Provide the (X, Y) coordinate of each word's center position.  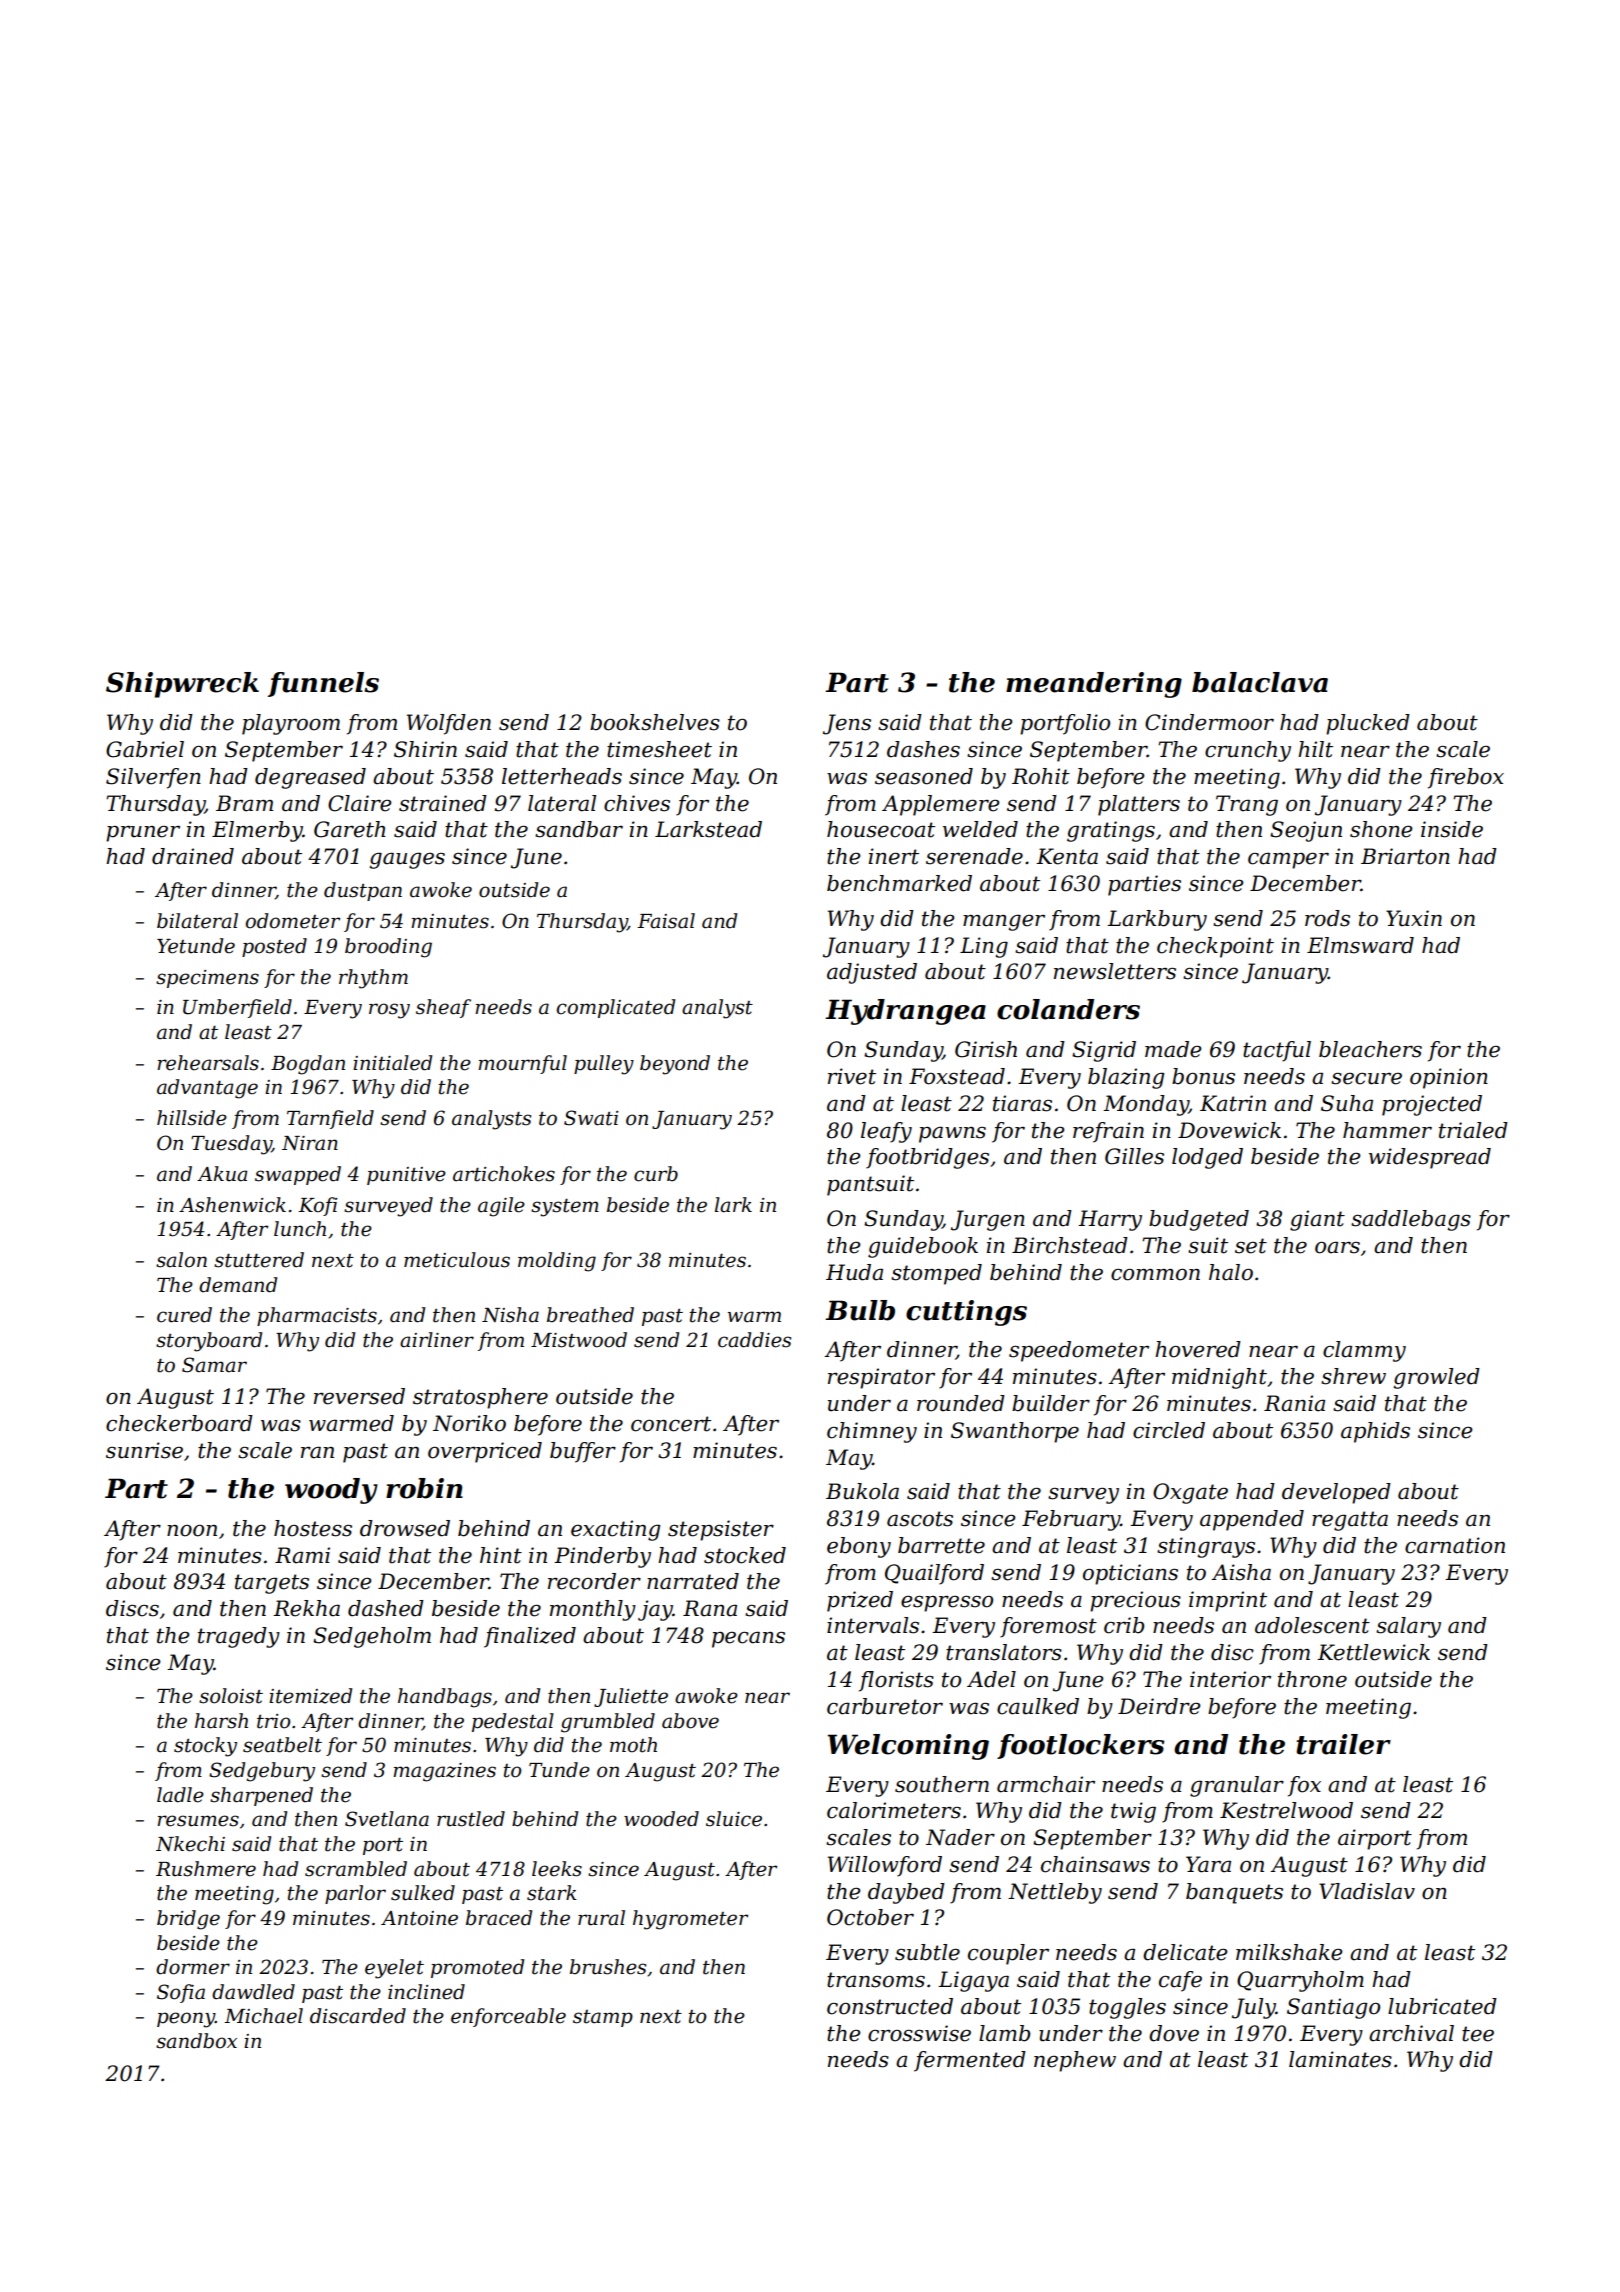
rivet (852, 1076)
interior (1230, 1679)
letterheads (562, 776)
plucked (1368, 724)
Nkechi (190, 1844)
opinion (1449, 1078)
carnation (1455, 1545)
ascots (920, 1519)
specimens (207, 979)
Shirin (425, 749)
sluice (734, 1819)
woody (331, 1491)
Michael (263, 2016)
